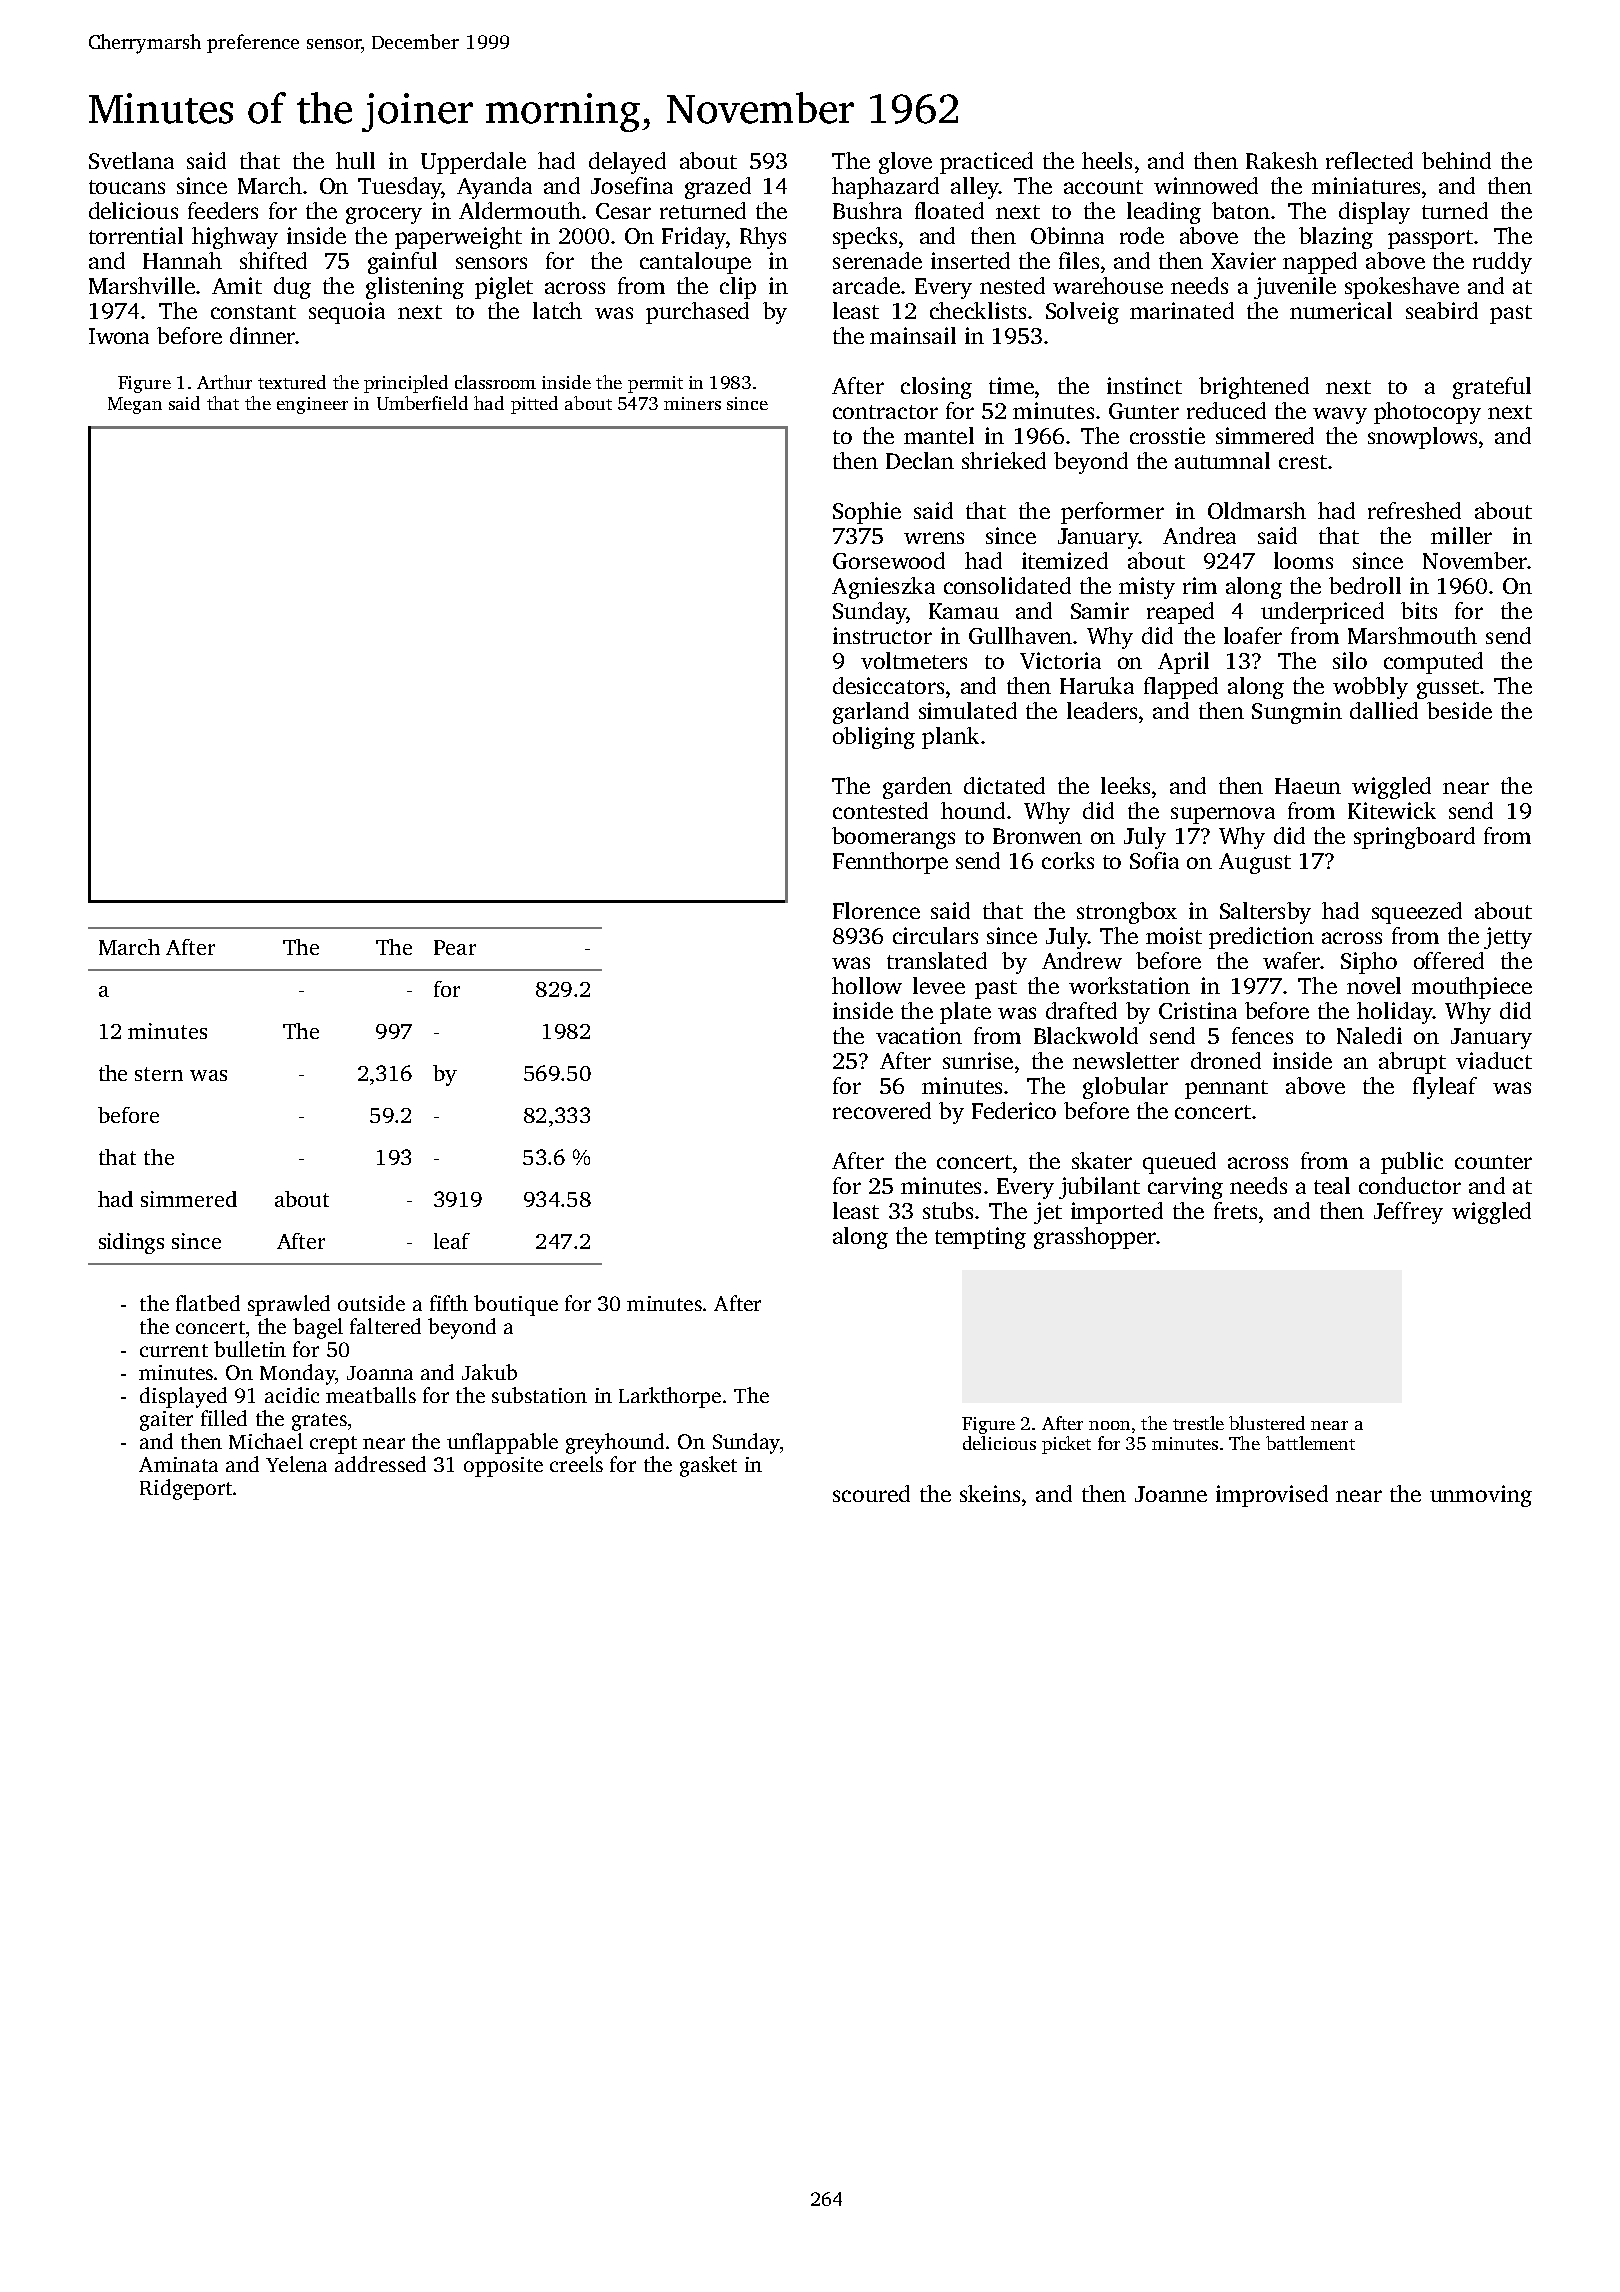 The height and width of the screenshot is (2292, 1620). Describe the element at coordinates (1419, 610) in the screenshot. I see `bits` at that location.
